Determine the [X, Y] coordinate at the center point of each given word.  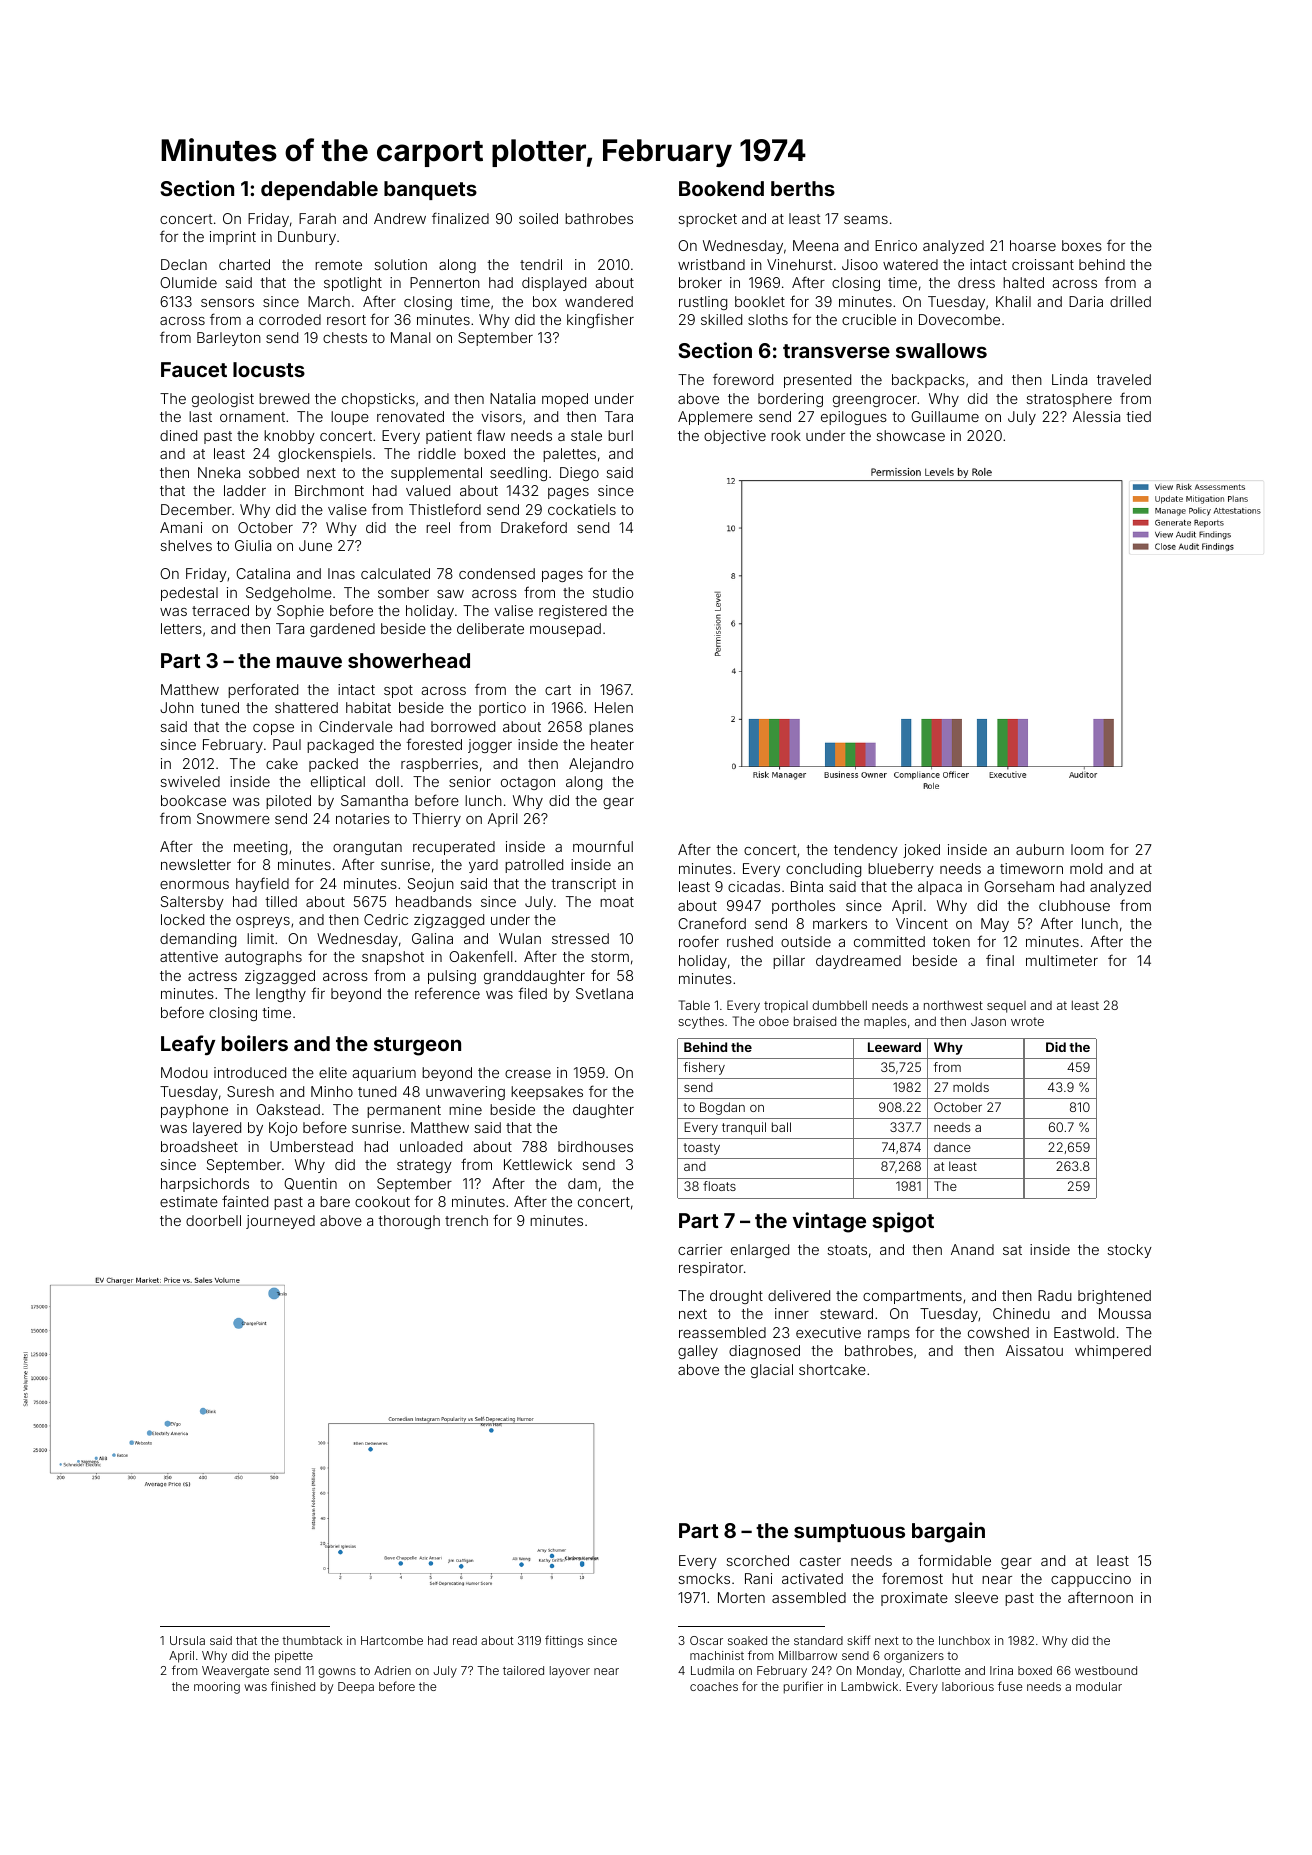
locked [182, 919]
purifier [803, 1687]
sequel [1006, 1007]
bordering [790, 400]
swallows [941, 350]
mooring [217, 1688]
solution [401, 264]
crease [528, 1074]
